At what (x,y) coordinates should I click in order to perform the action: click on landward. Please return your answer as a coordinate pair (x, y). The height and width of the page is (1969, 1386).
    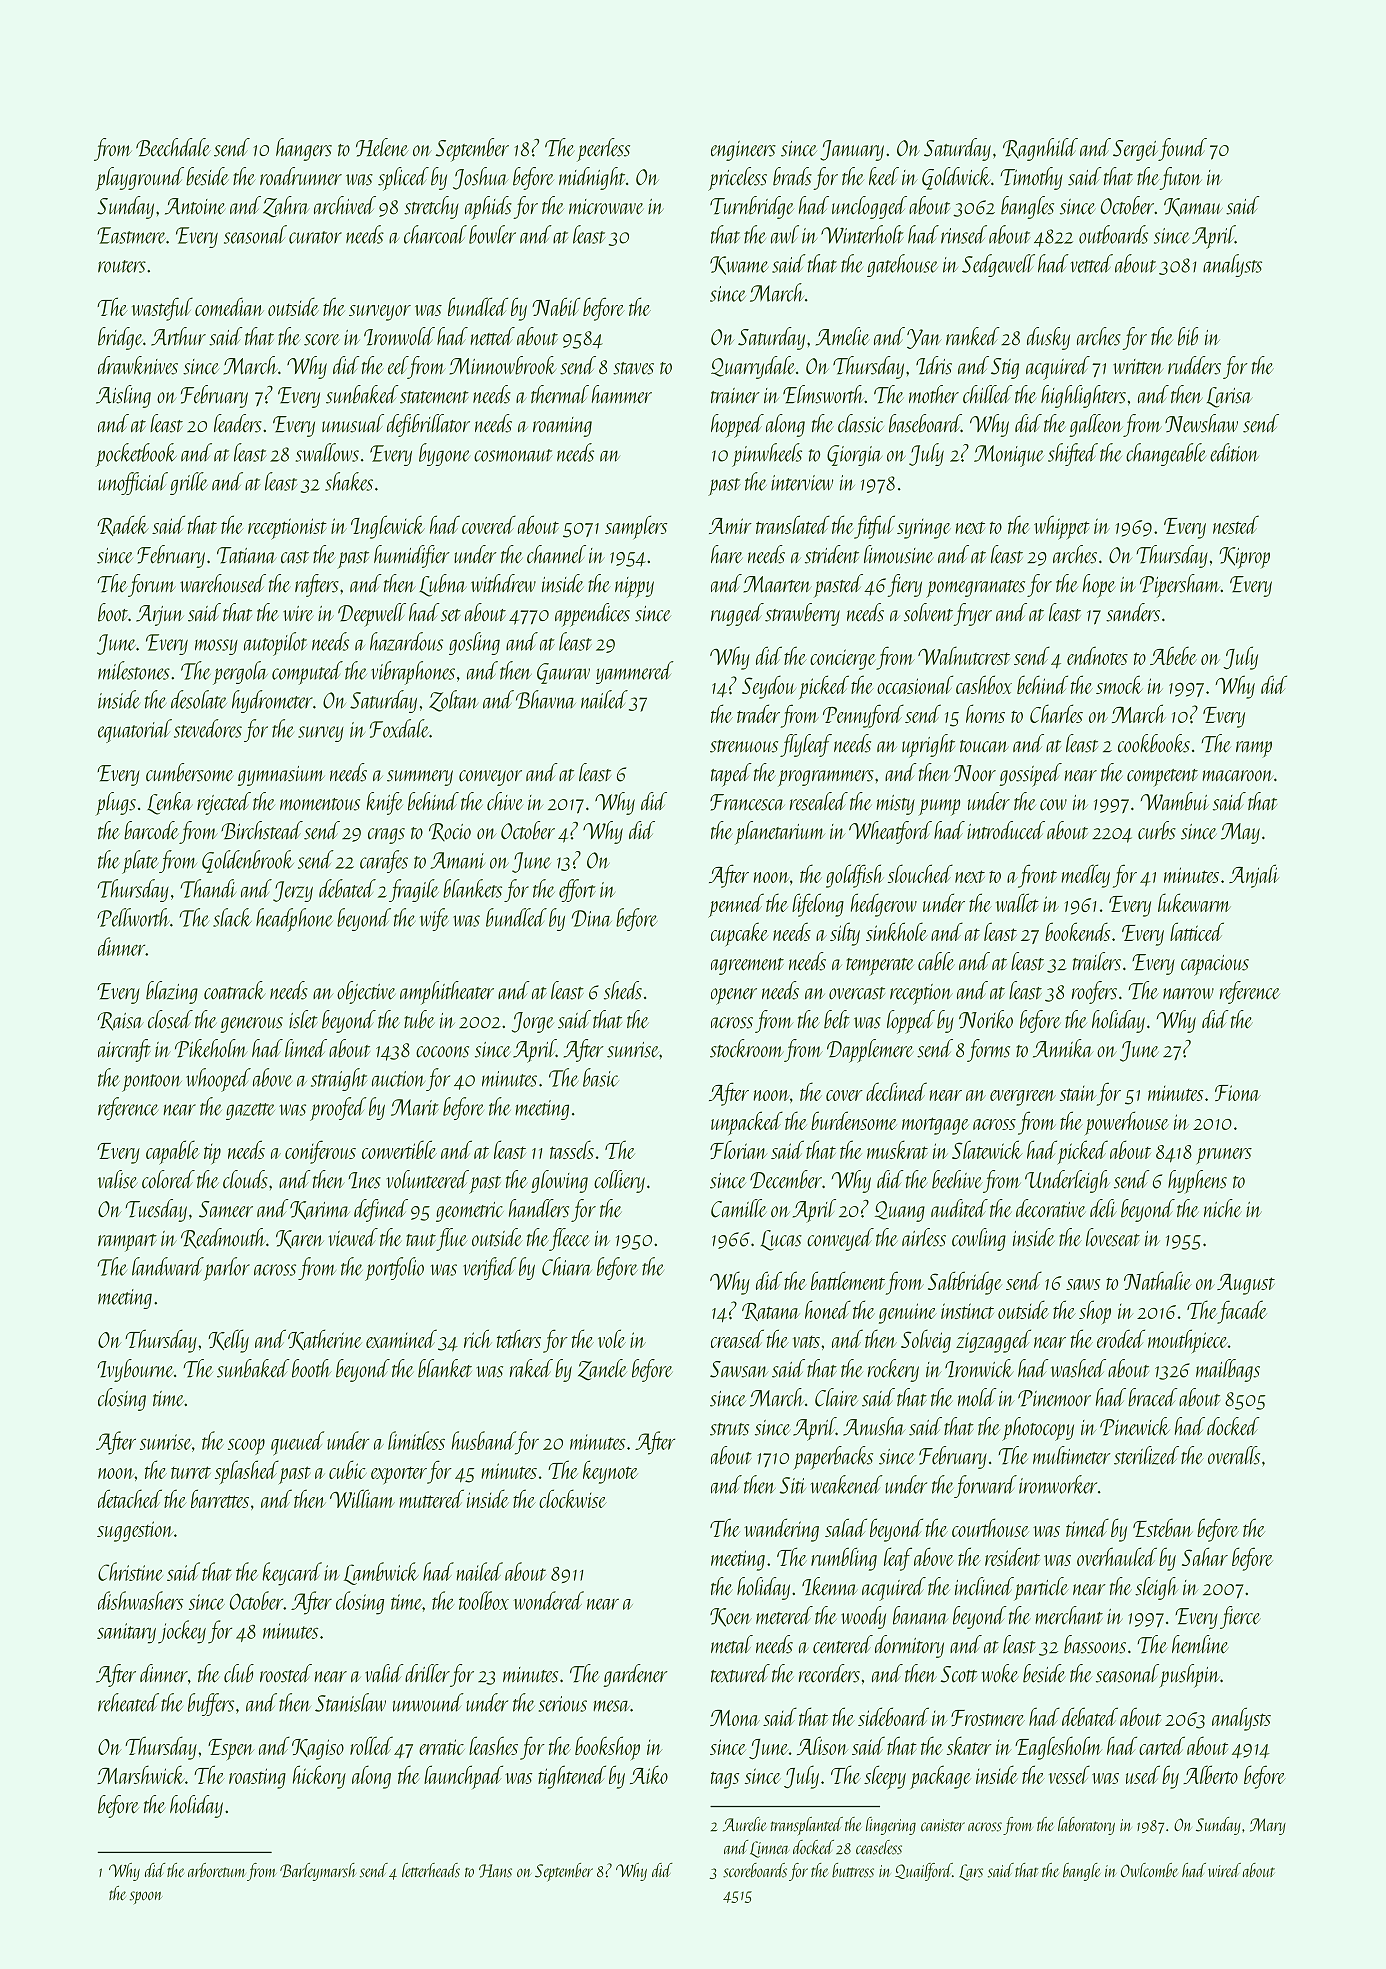
    Looking at the image, I should click on (168, 1266).
